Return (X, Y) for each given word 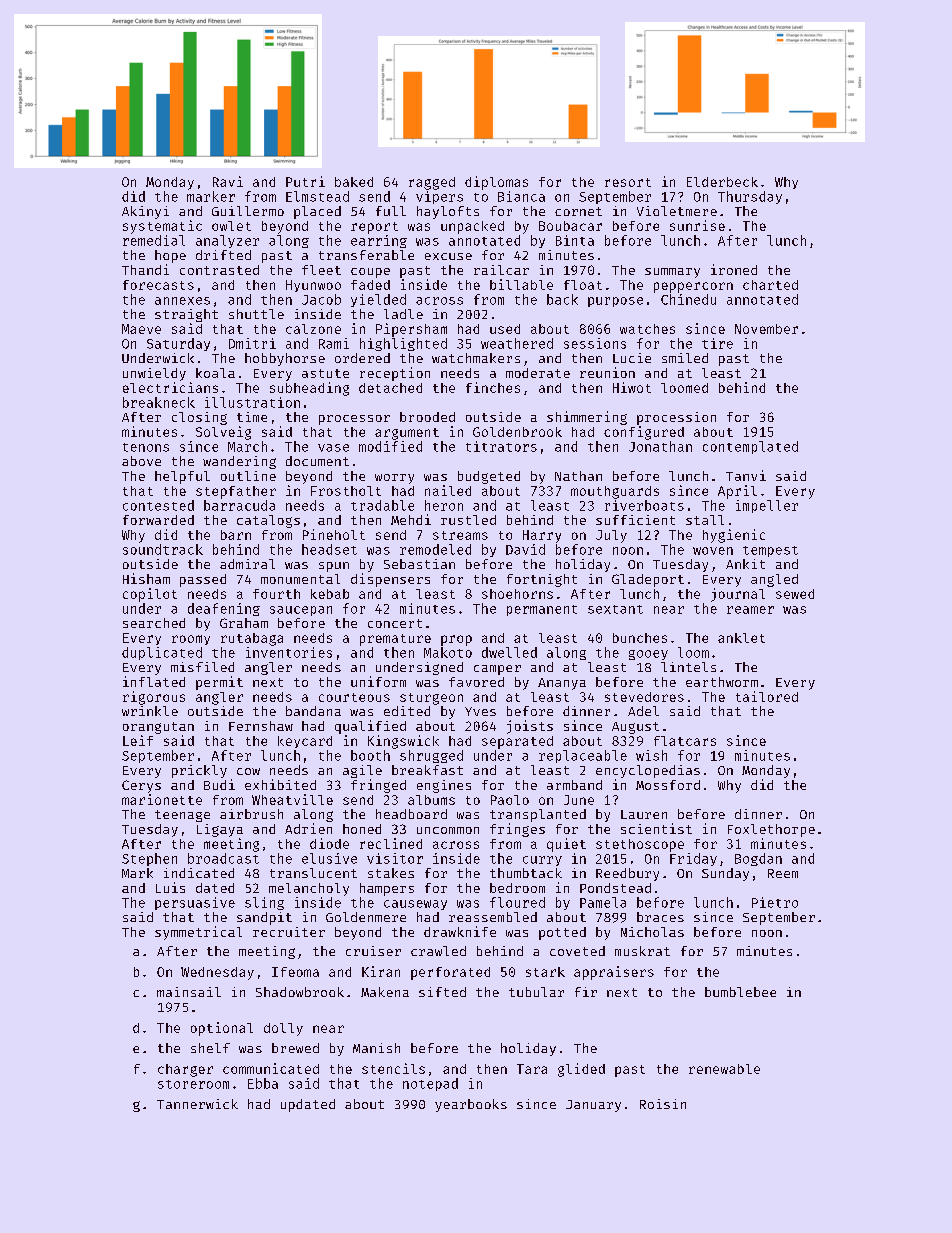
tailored (767, 696)
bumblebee (740, 992)
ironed (734, 269)
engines (444, 786)
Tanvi (746, 475)
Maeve (141, 329)
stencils (393, 1068)
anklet (741, 638)
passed (203, 580)
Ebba (263, 1083)
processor (354, 420)
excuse (448, 256)
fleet (321, 270)
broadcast (223, 858)
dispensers (390, 580)
